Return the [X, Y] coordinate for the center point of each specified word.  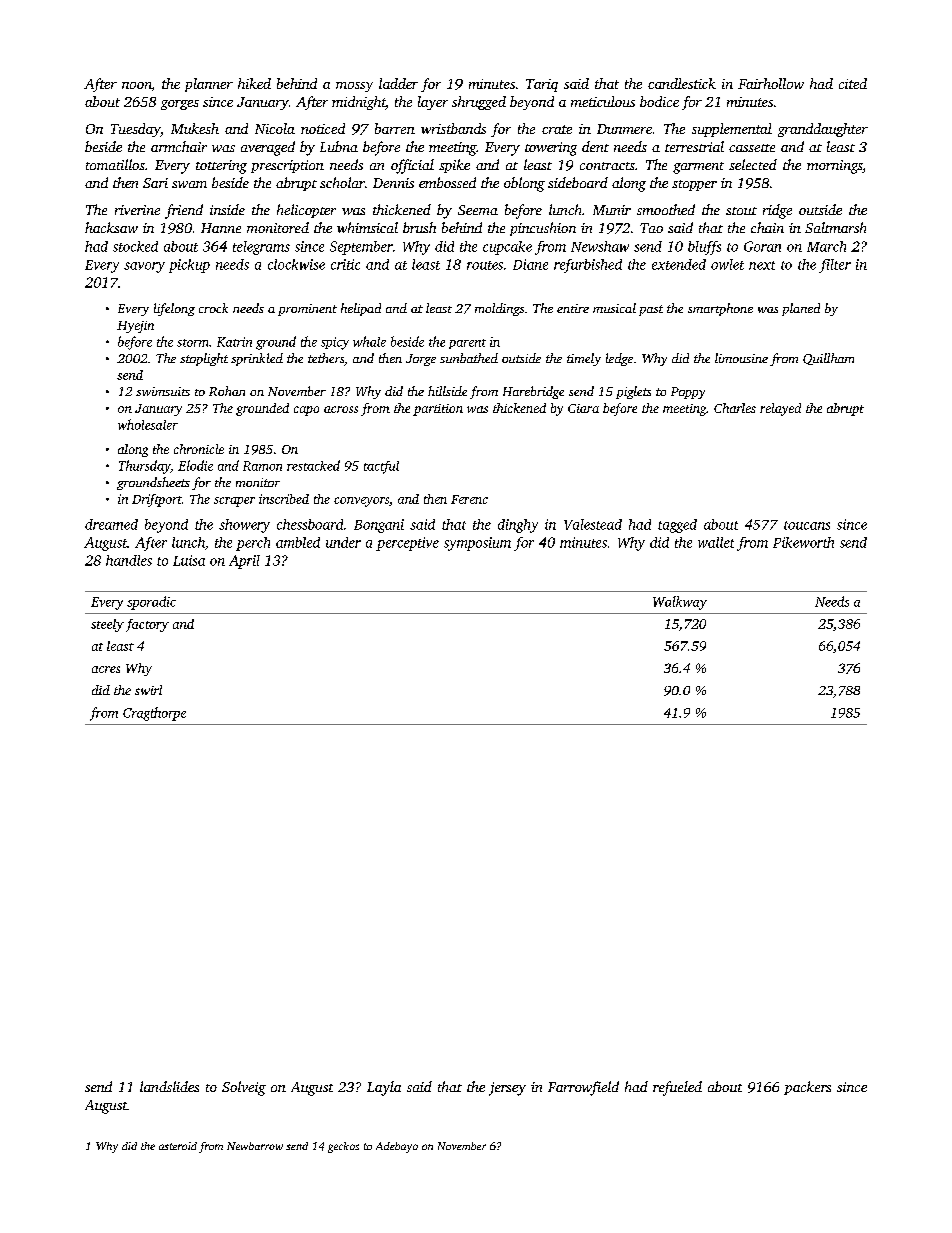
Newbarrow [255, 1146]
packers [807, 1088]
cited [853, 83]
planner [209, 85]
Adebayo [397, 1147]
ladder [398, 83]
